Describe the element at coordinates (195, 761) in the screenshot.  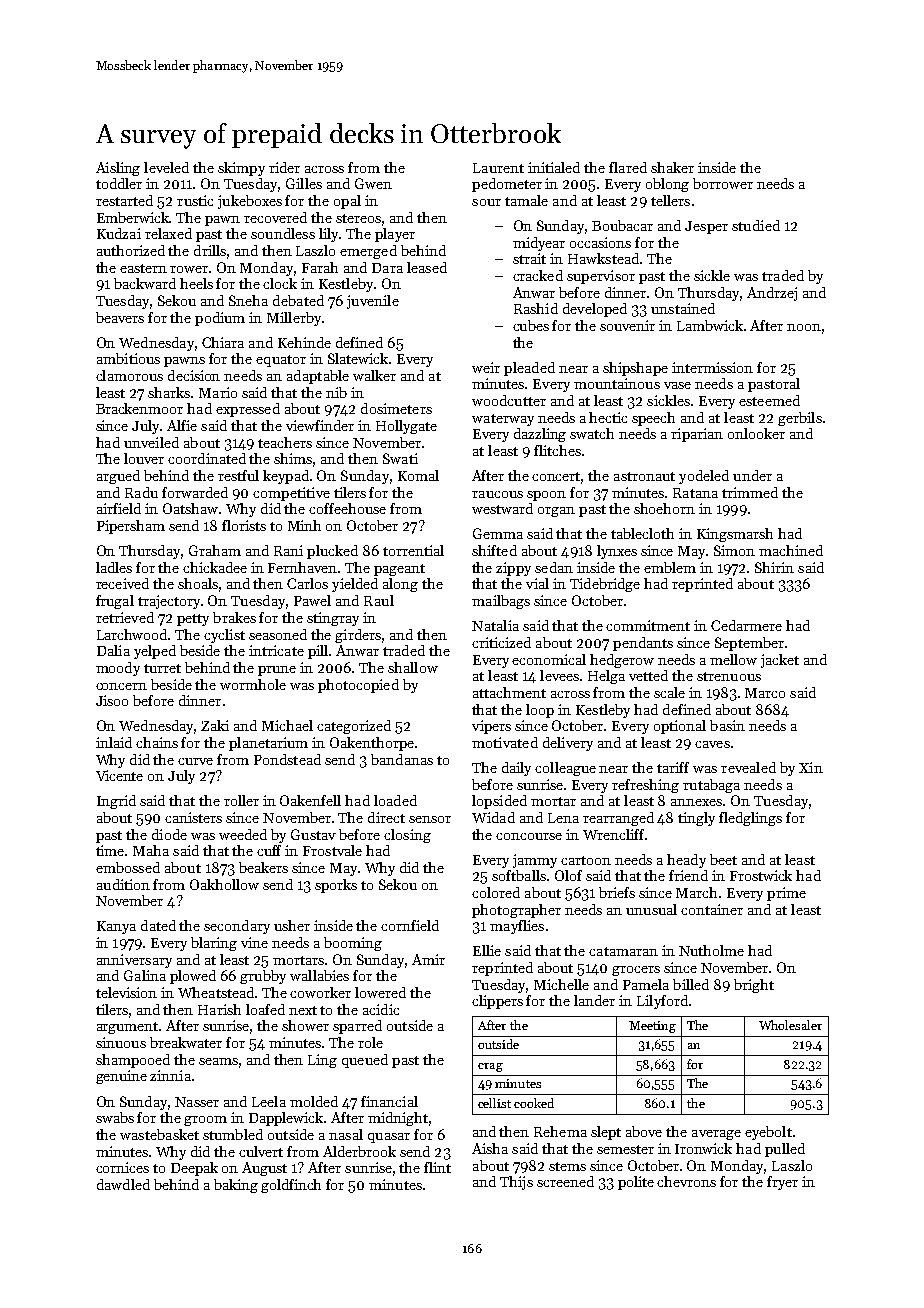
I see `curve` at that location.
